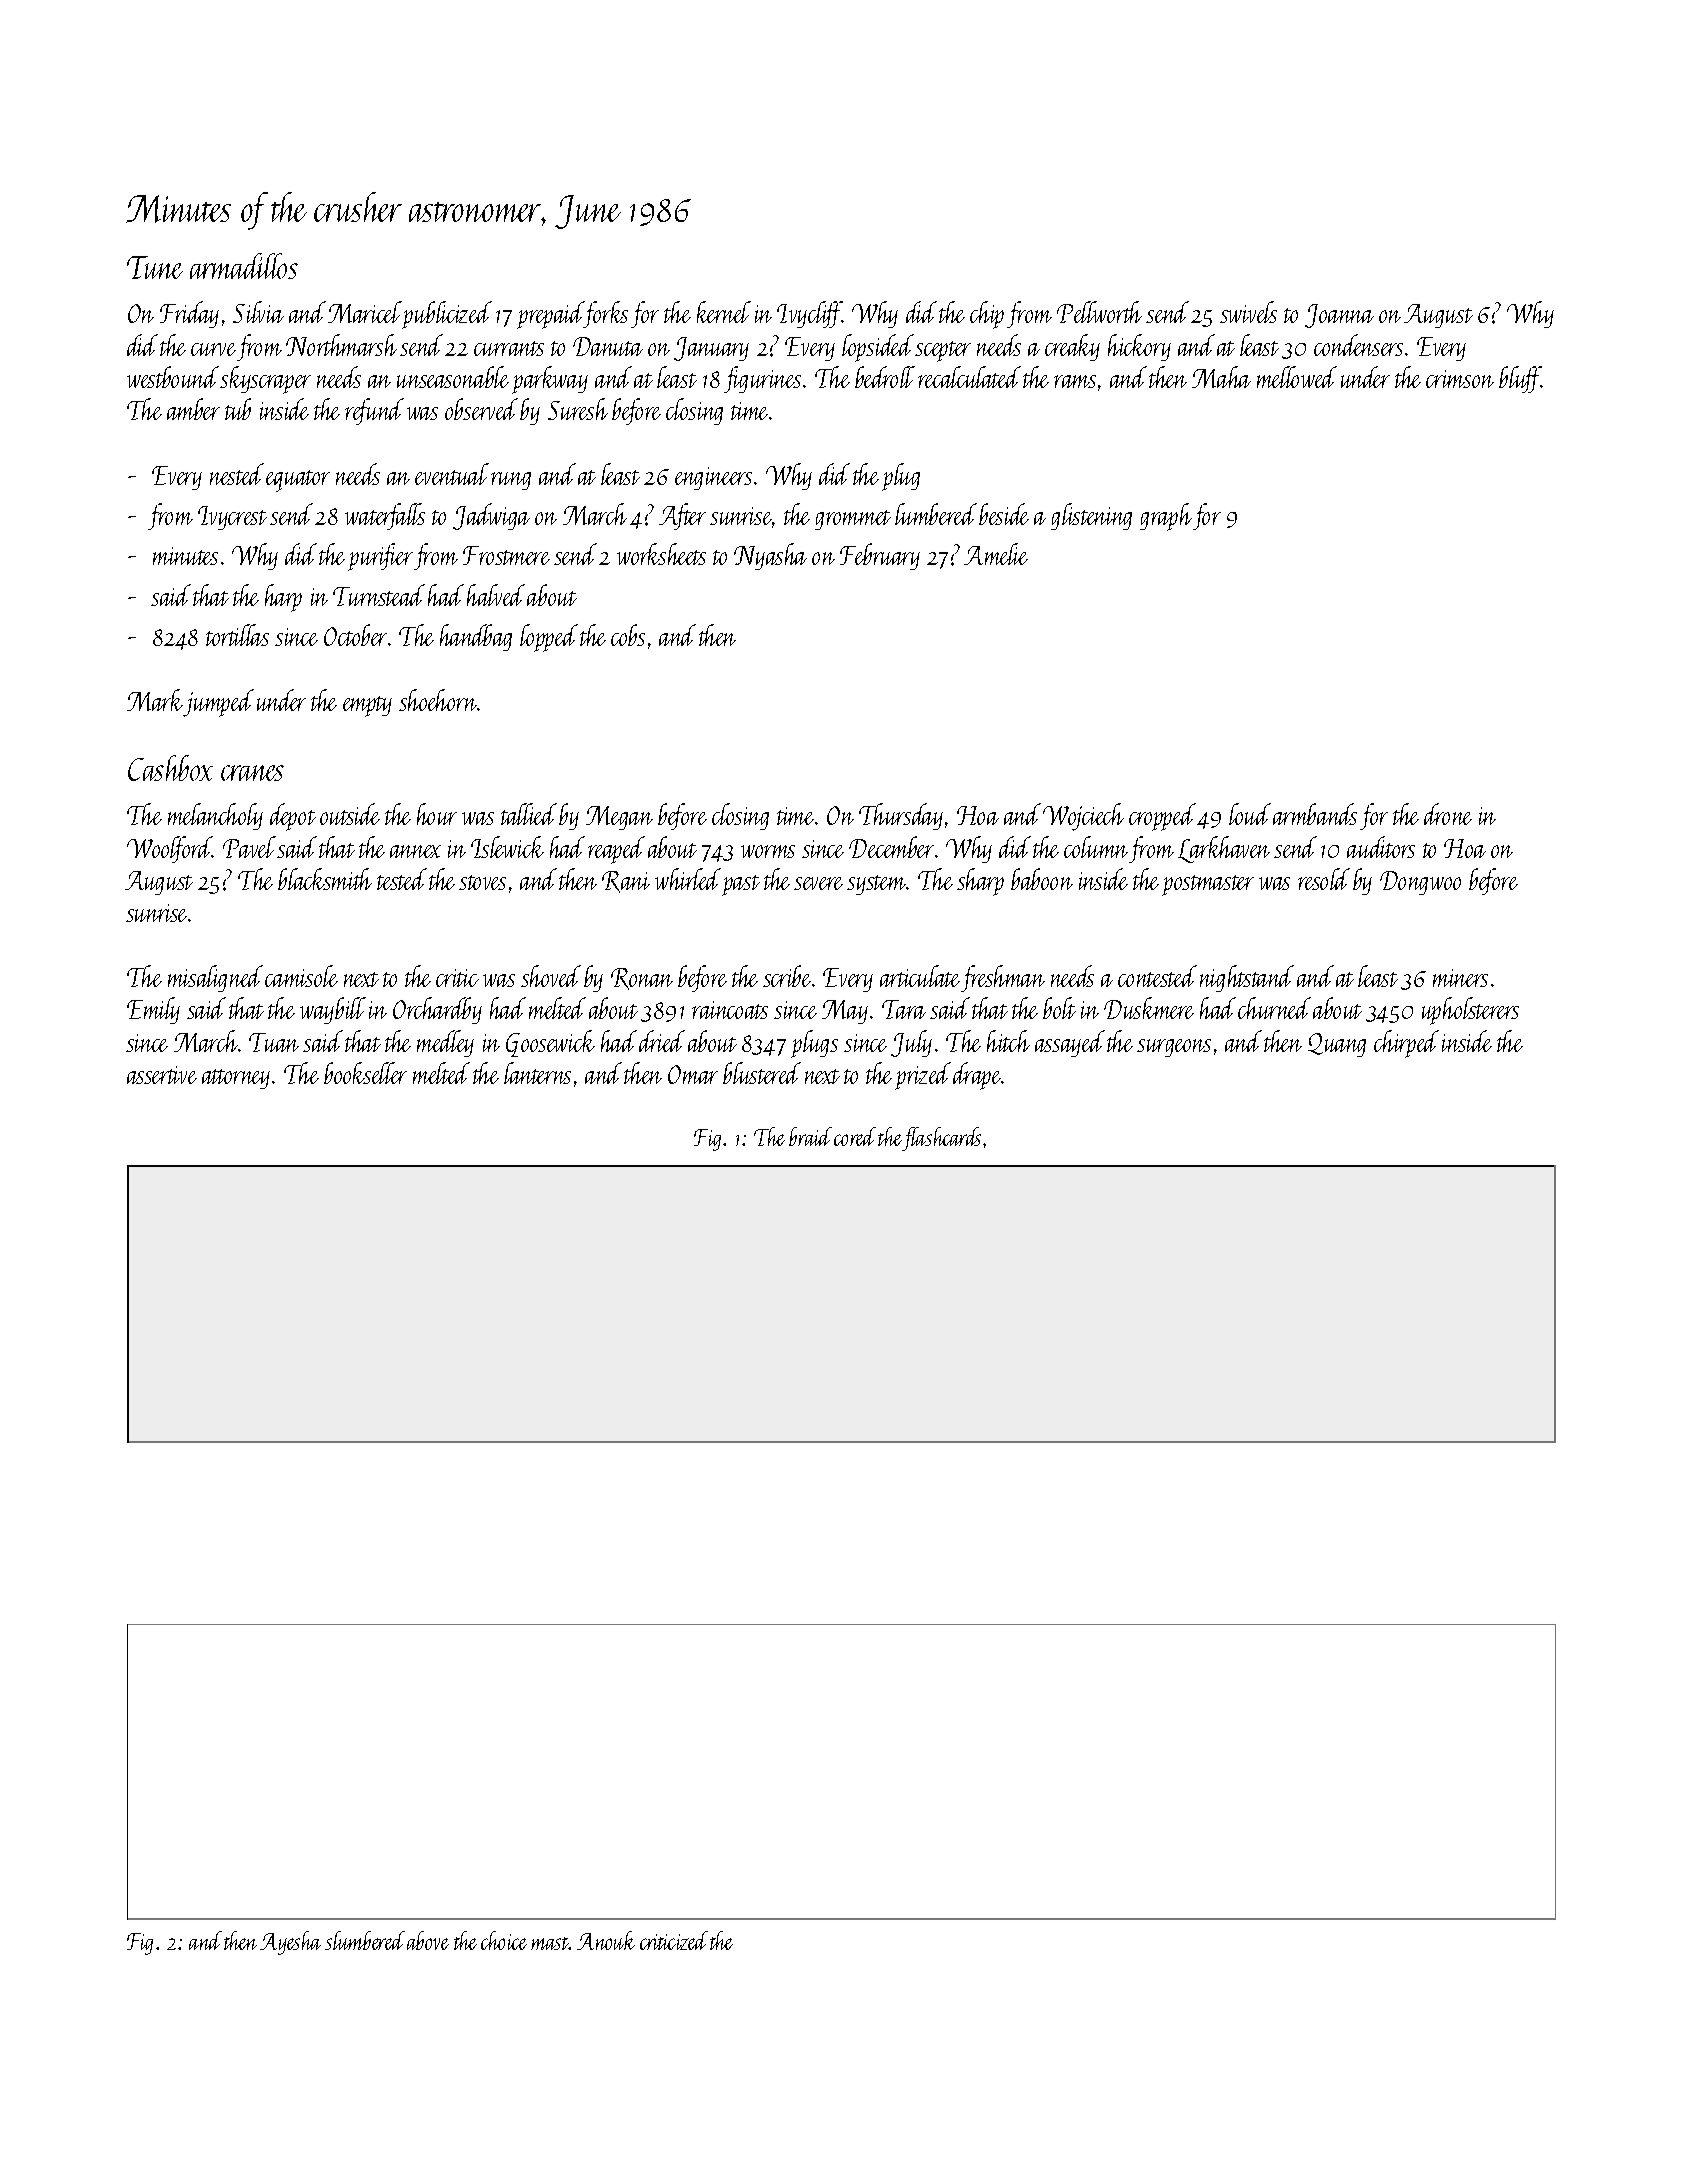 The width and height of the screenshot is (1683, 2178). What do you see at coordinates (428, 1940) in the screenshot?
I see `above` at bounding box center [428, 1940].
